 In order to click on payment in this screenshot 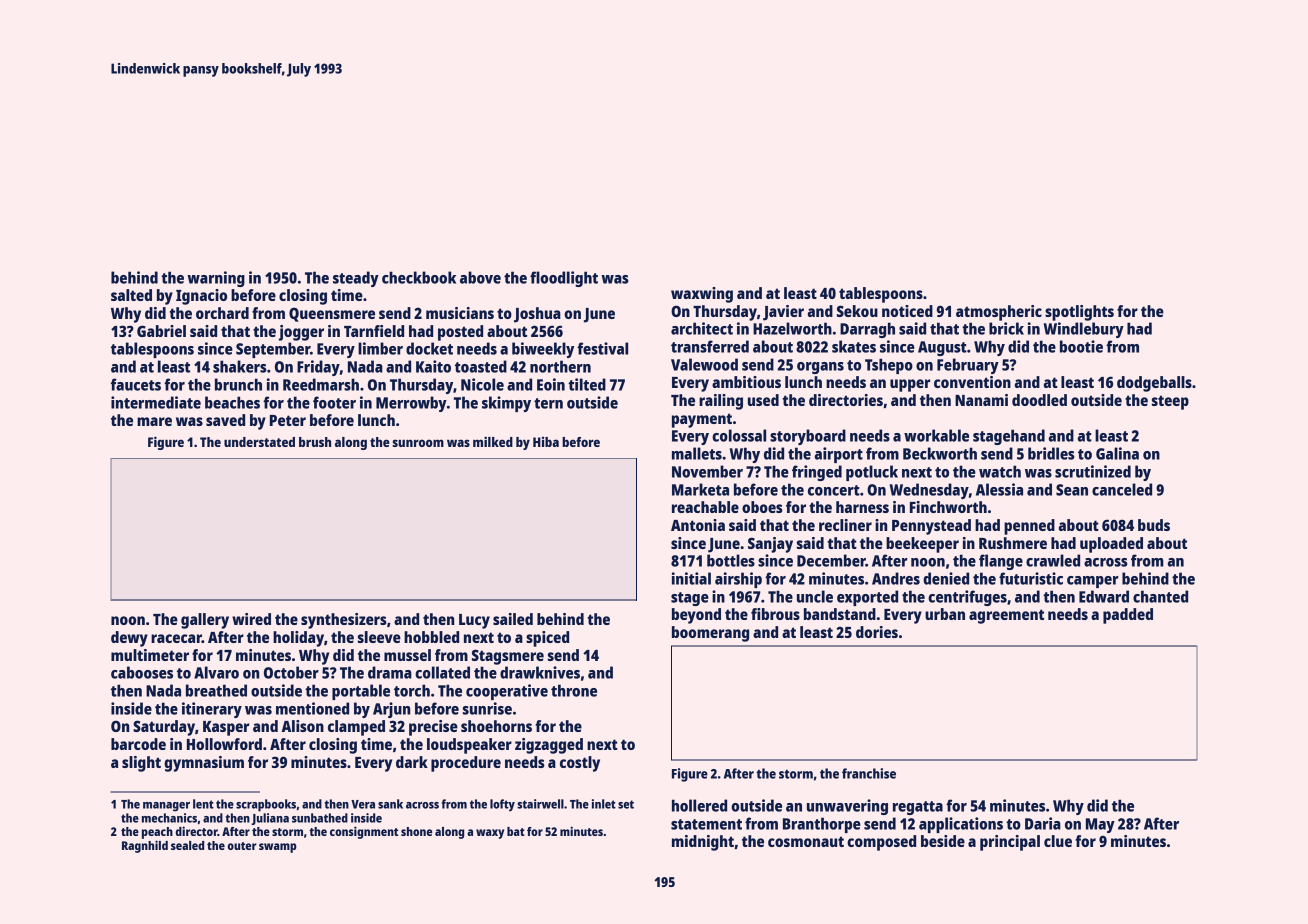, I will do `click(702, 420)`.
